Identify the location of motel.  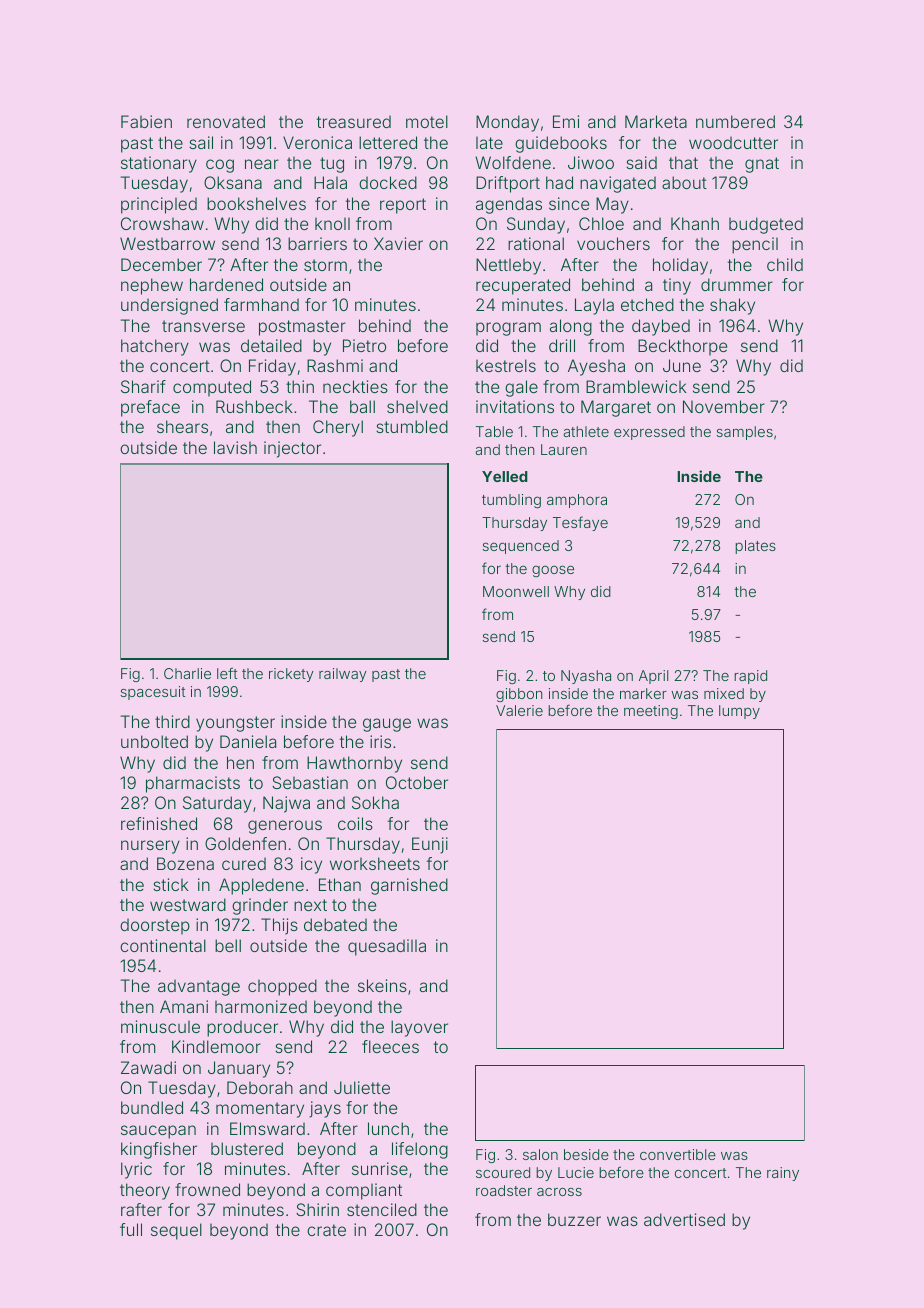
(427, 121).
